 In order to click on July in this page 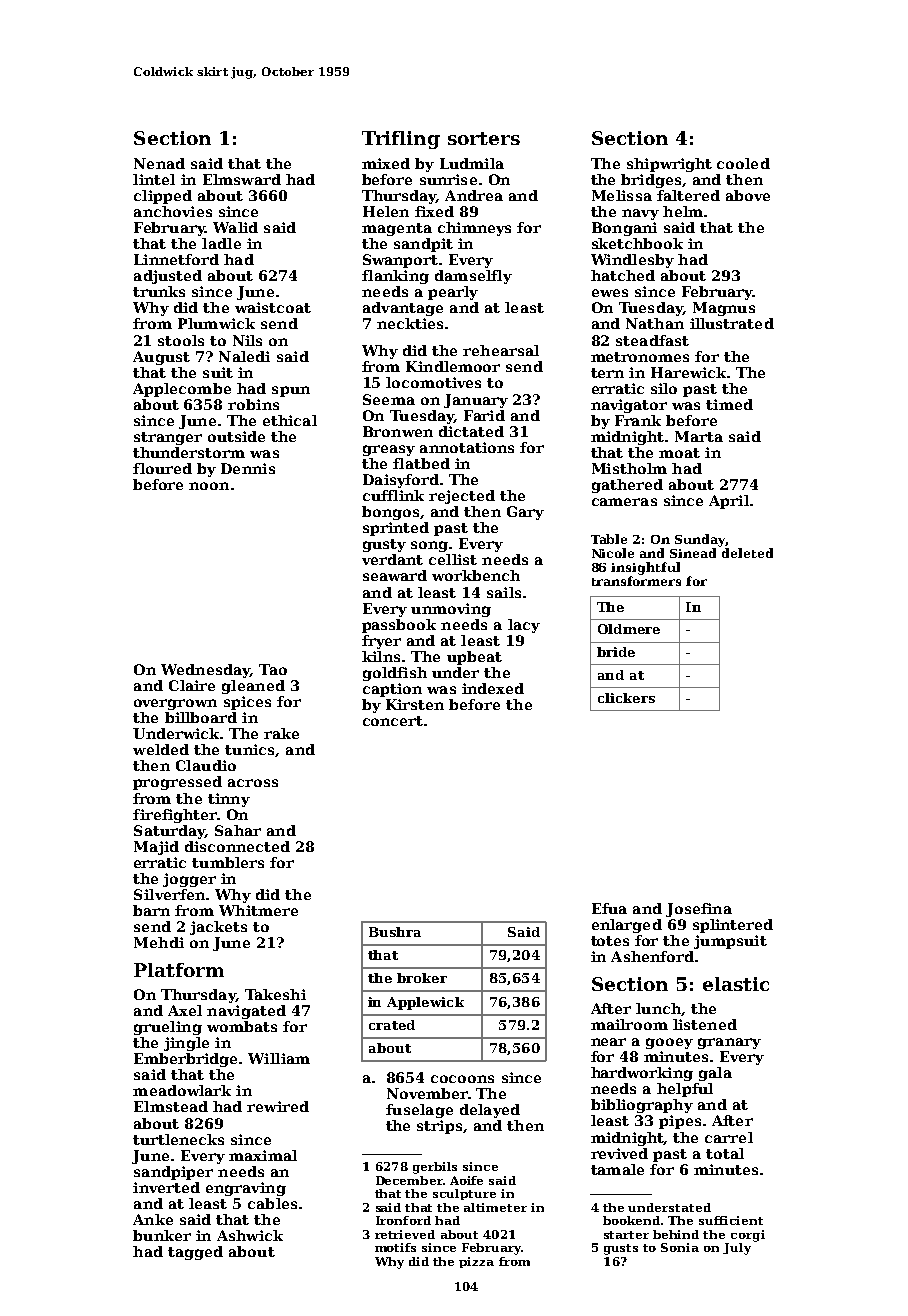, I will do `click(737, 1249)`.
